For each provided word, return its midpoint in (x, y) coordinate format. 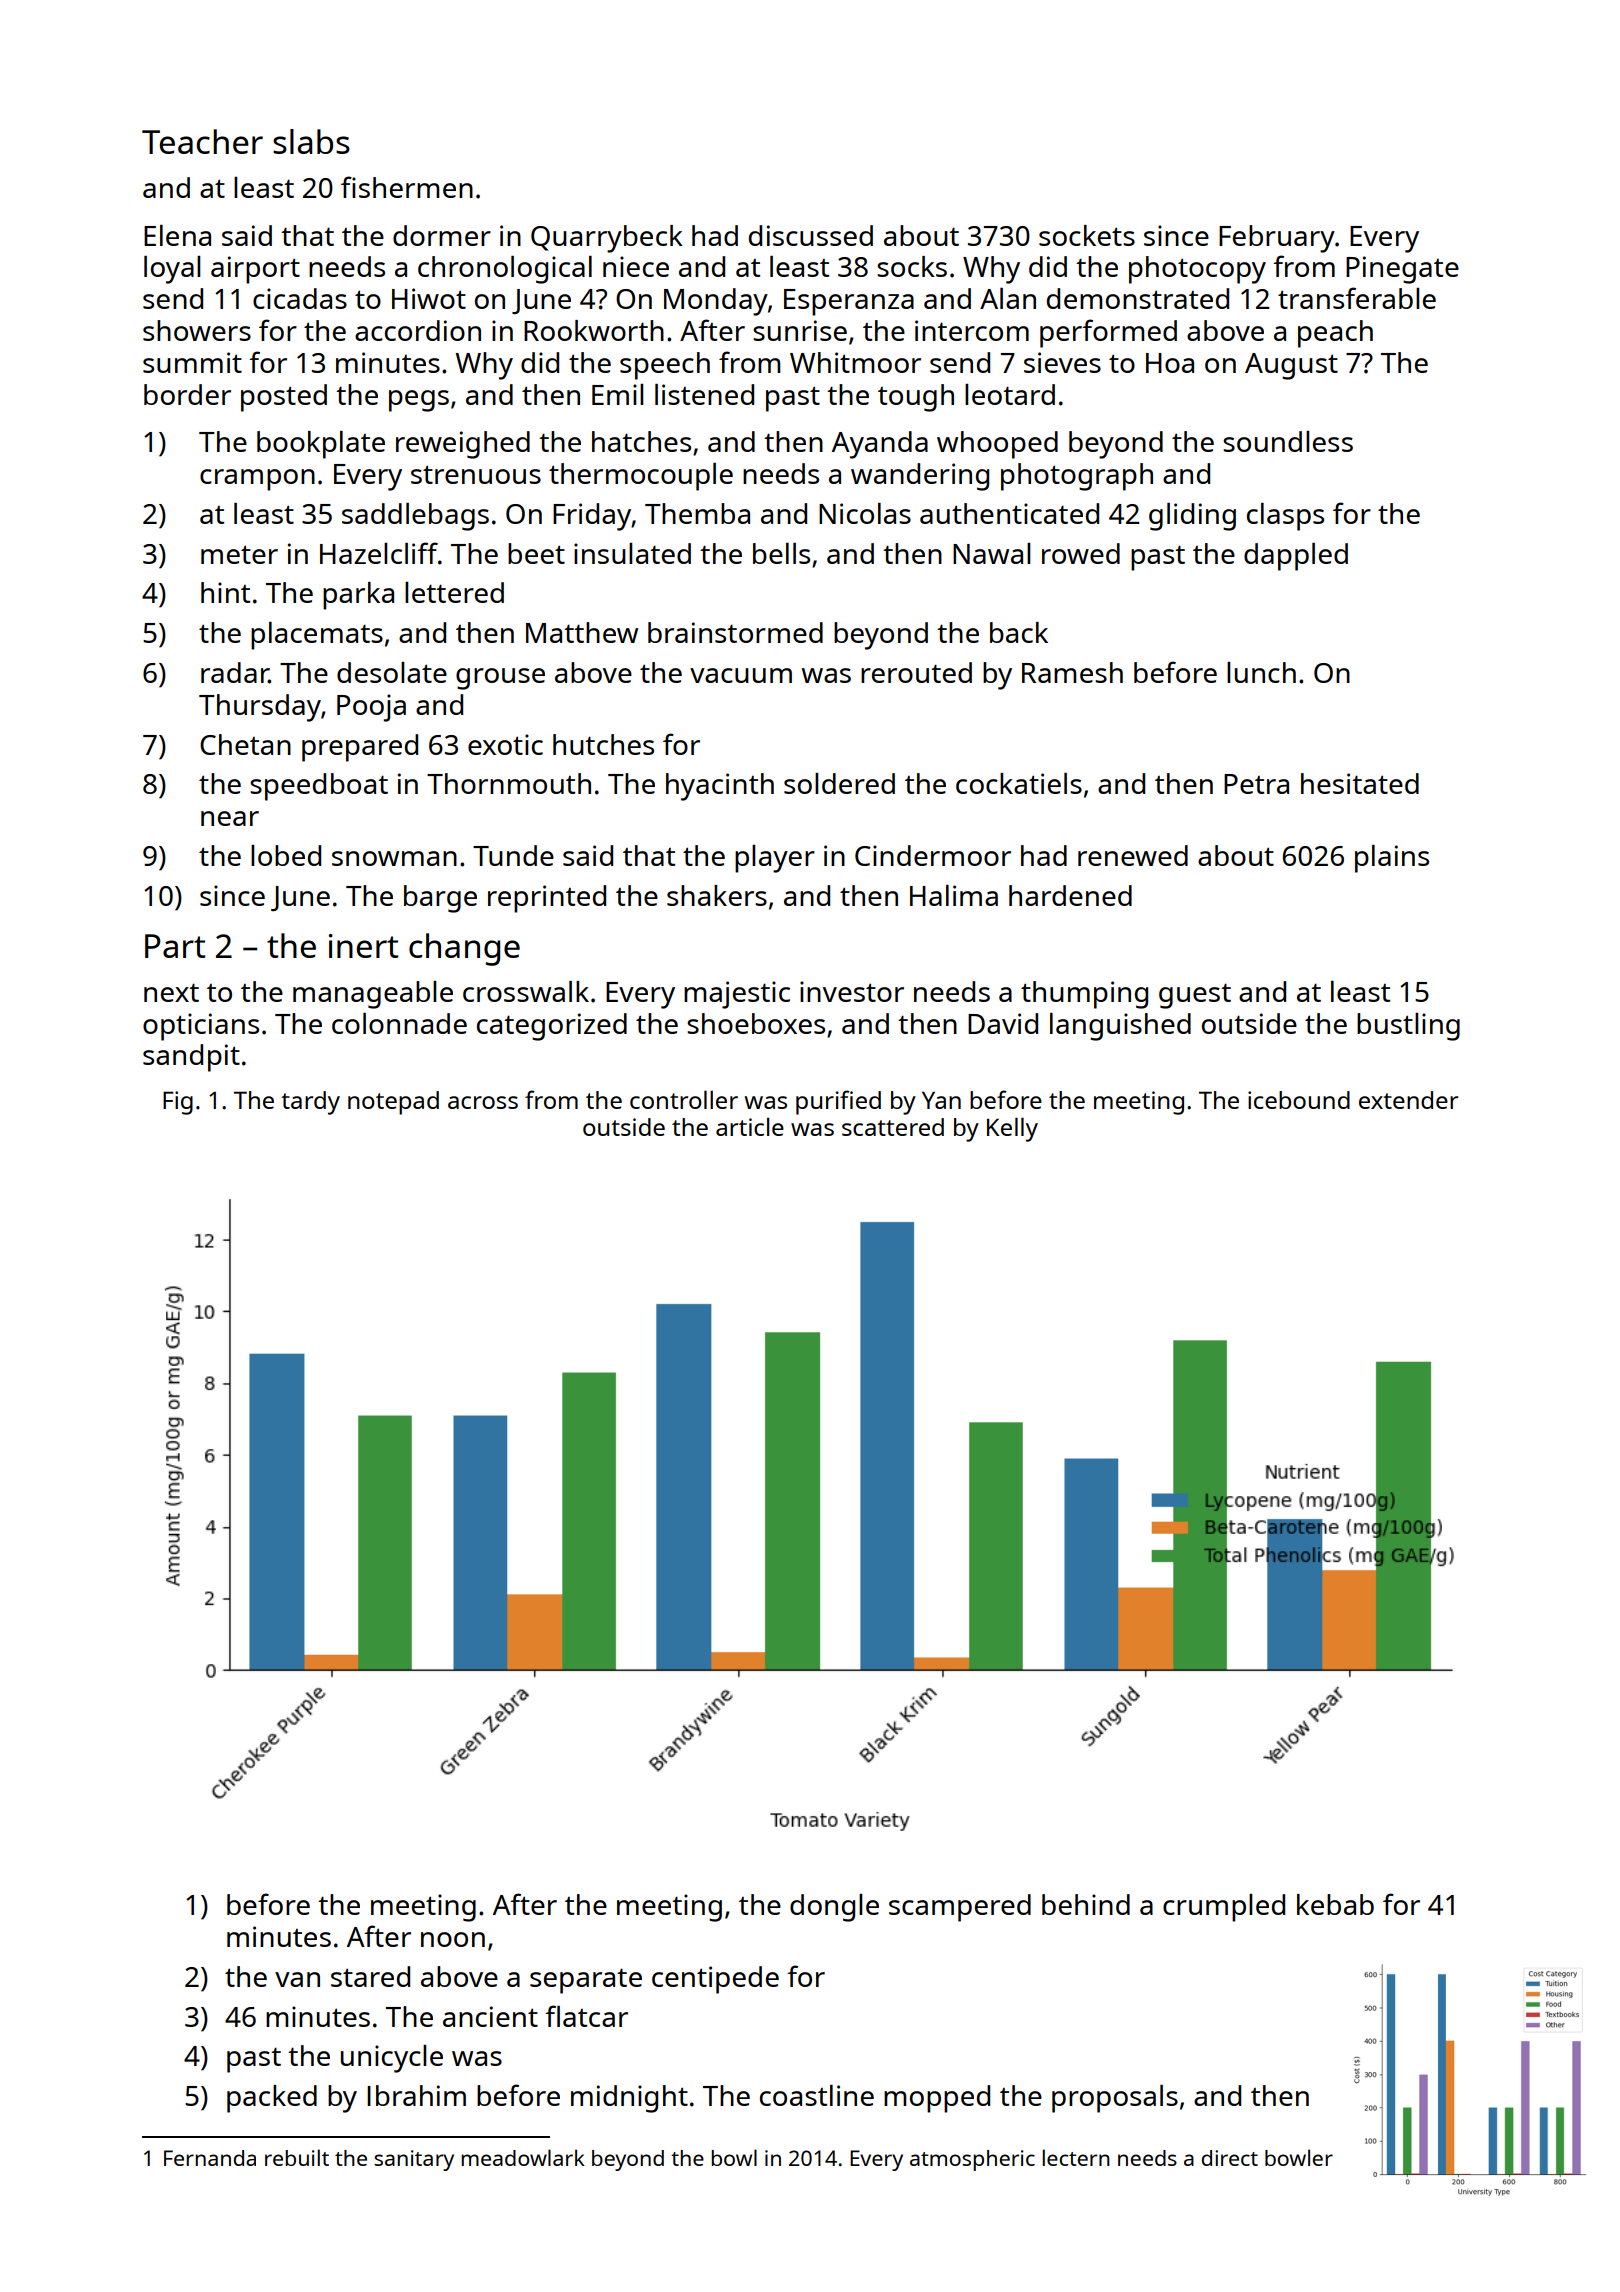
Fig (178, 1103)
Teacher (202, 141)
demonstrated (1138, 298)
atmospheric (972, 2160)
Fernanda (210, 2158)
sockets (1087, 235)
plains (1392, 859)
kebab (1335, 1904)
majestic (737, 995)
